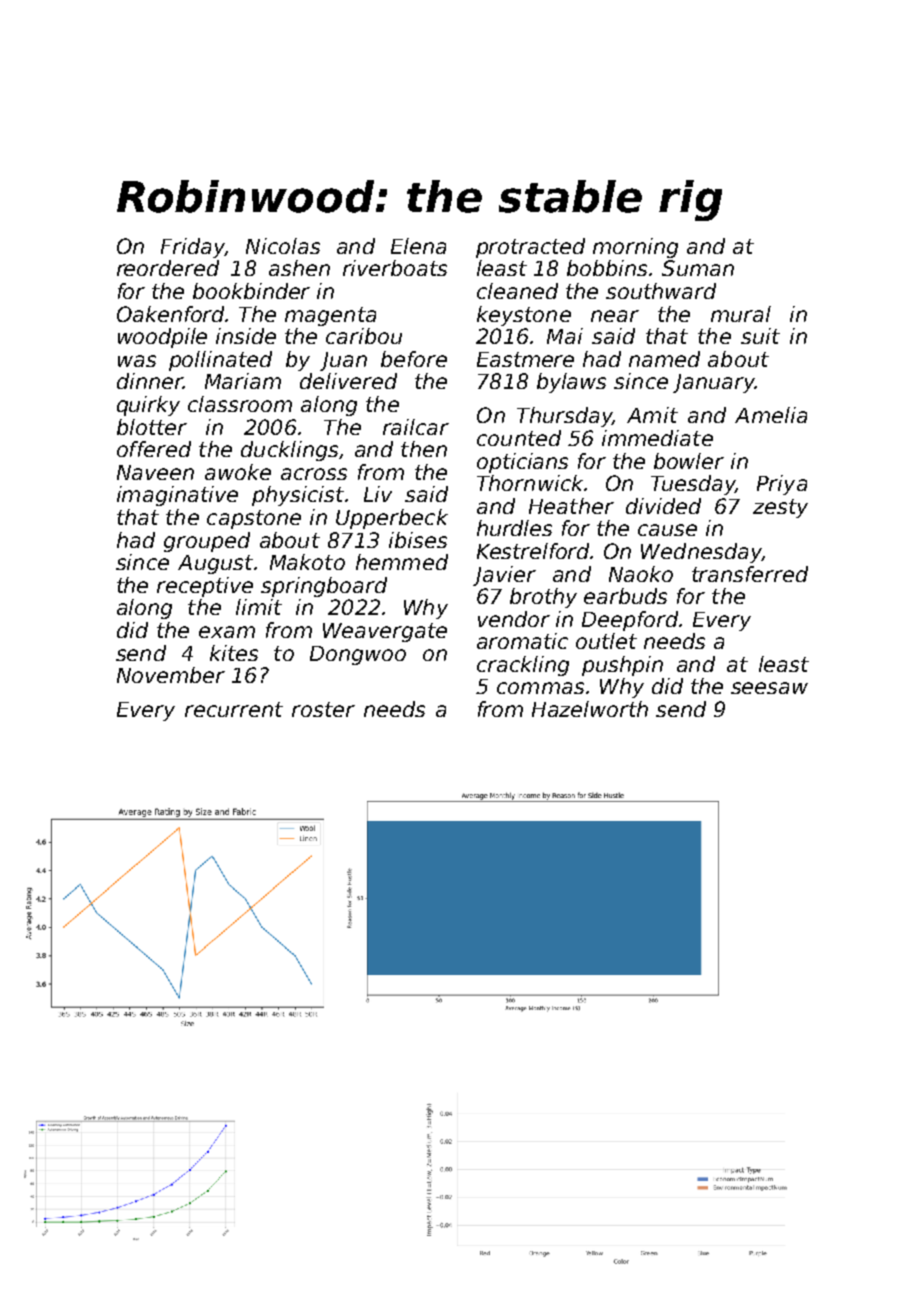  What do you see at coordinates (590, 709) in the screenshot?
I see `Hazelworth` at bounding box center [590, 709].
